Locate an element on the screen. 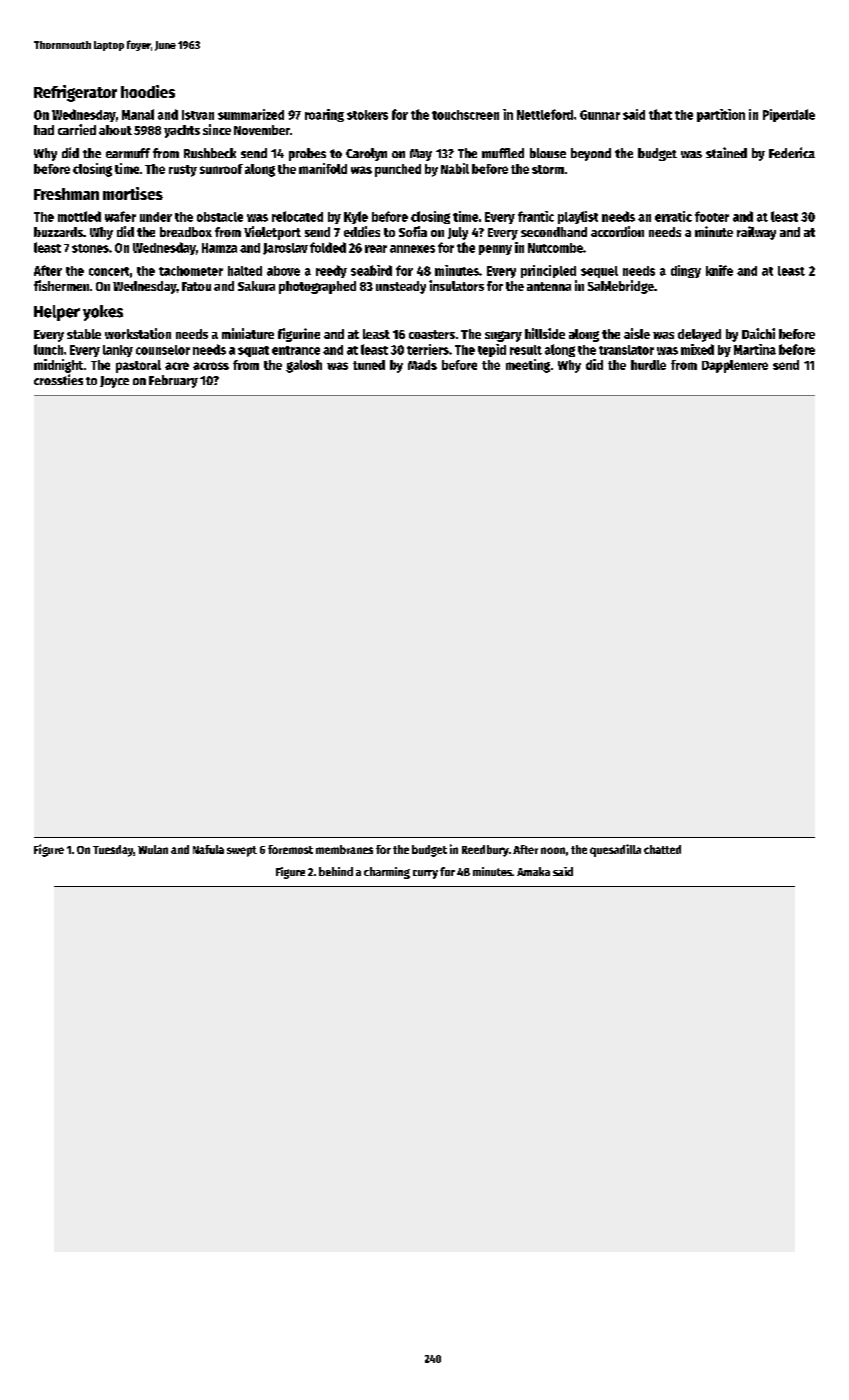 Image resolution: width=849 pixels, height=1400 pixels. that is located at coordinates (660, 114).
